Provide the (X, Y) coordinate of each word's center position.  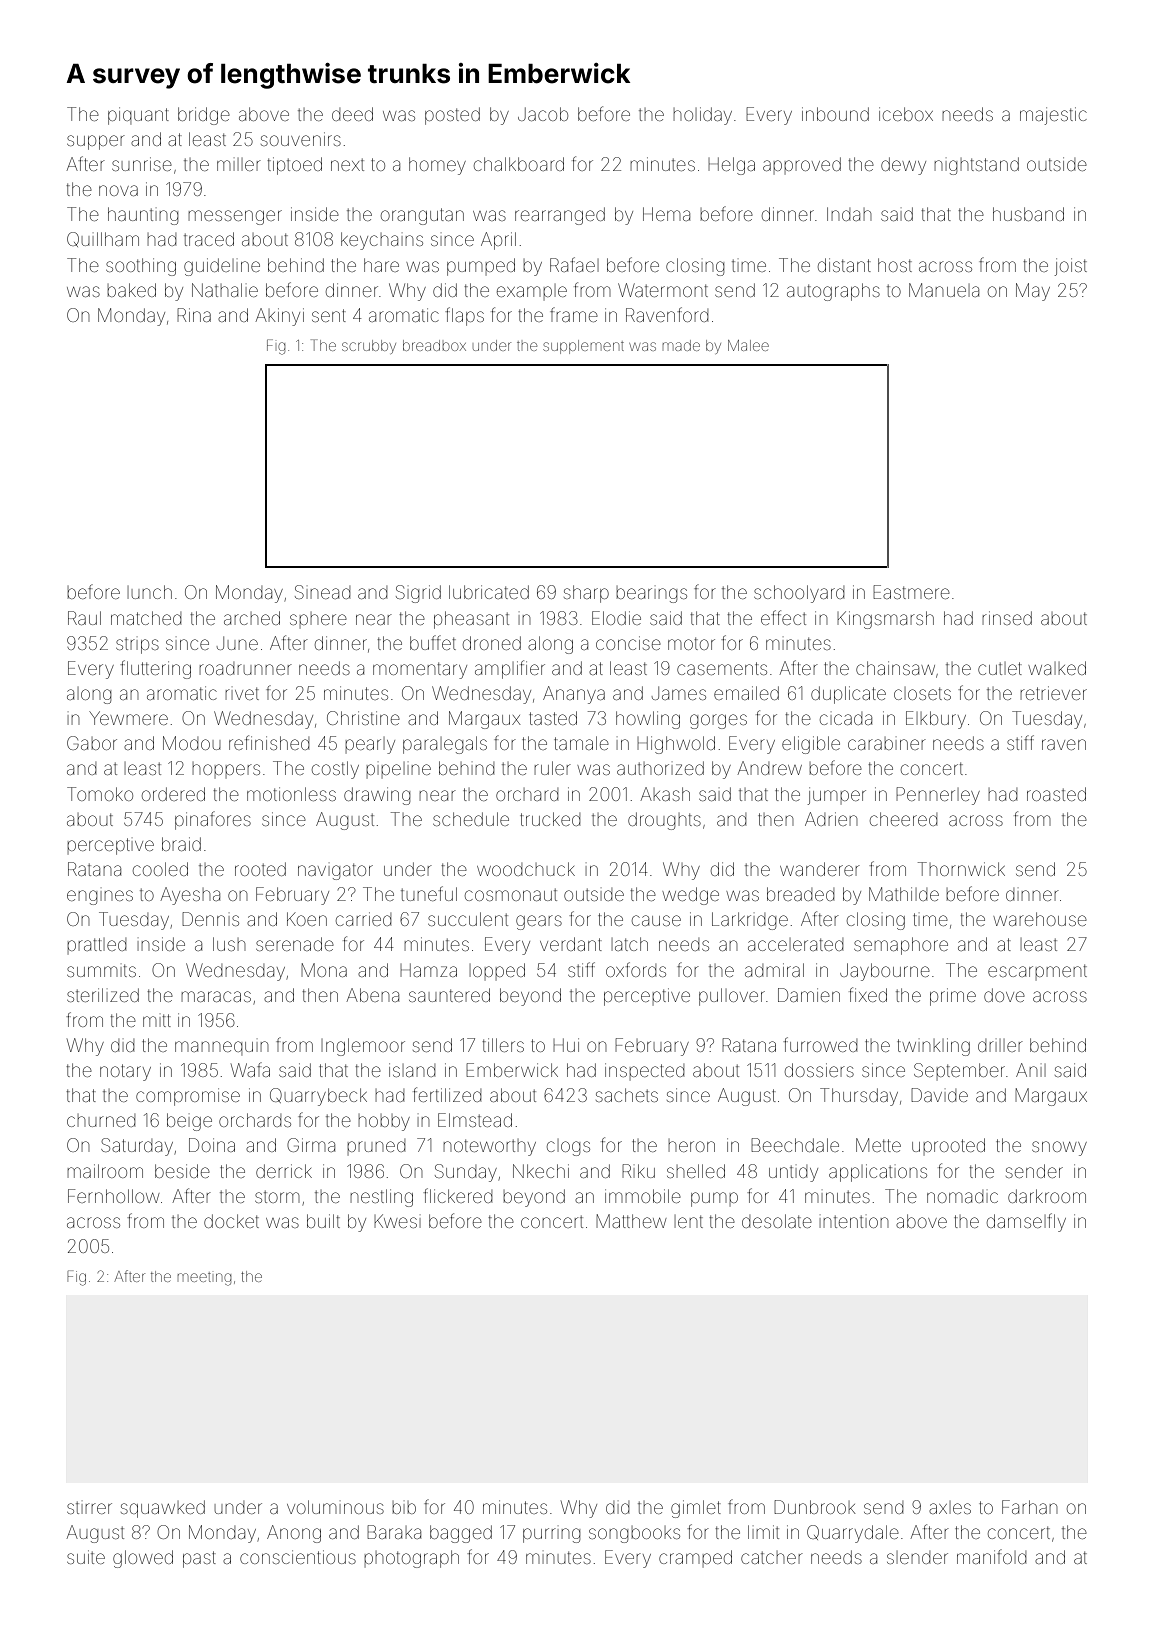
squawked (163, 1509)
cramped (695, 1558)
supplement (583, 347)
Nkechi (541, 1171)
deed (352, 114)
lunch (150, 592)
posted (452, 116)
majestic (1053, 116)
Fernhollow (114, 1196)
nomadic (962, 1196)
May (1033, 292)
